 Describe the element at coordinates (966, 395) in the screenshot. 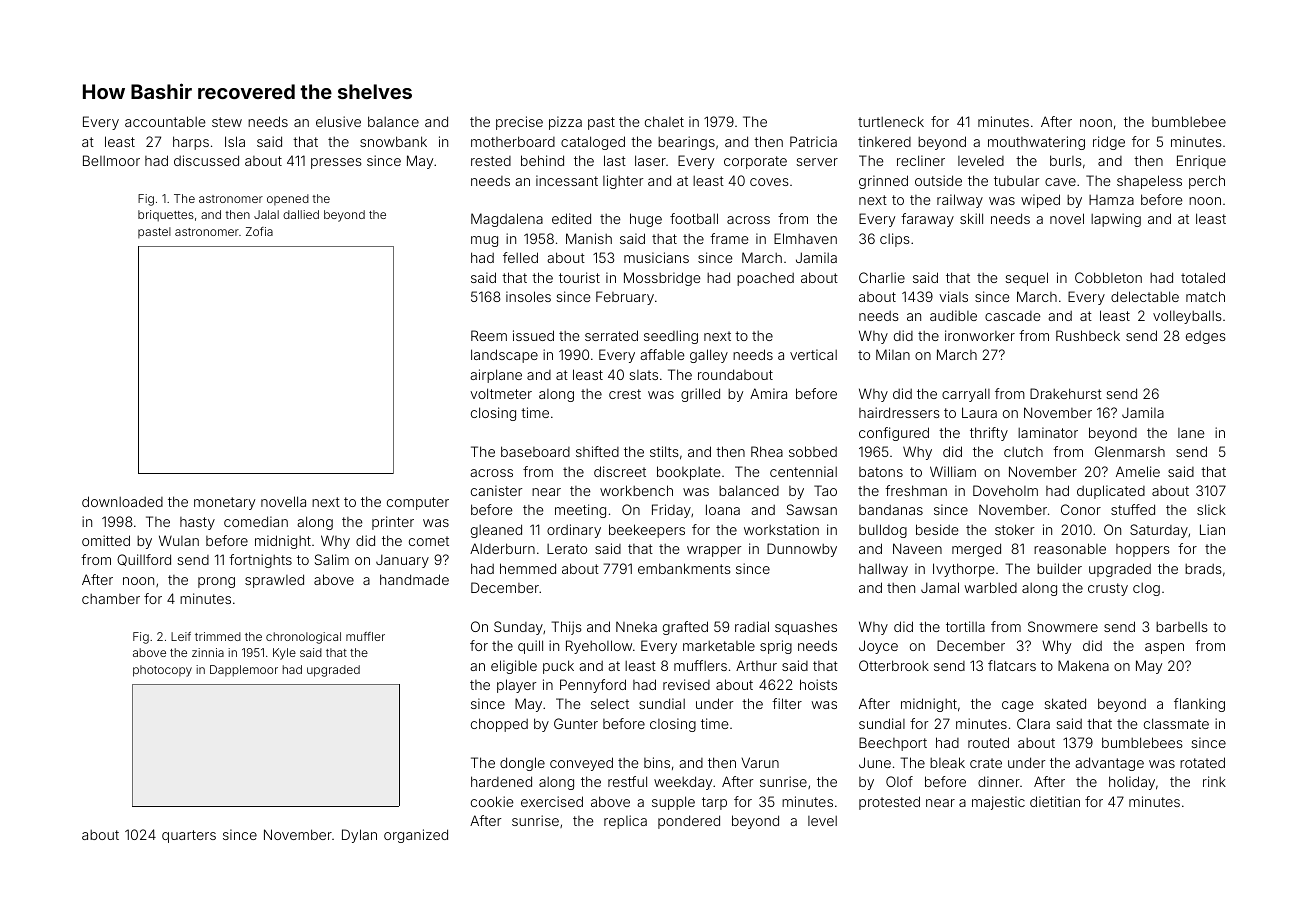

I see `carryall` at that location.
